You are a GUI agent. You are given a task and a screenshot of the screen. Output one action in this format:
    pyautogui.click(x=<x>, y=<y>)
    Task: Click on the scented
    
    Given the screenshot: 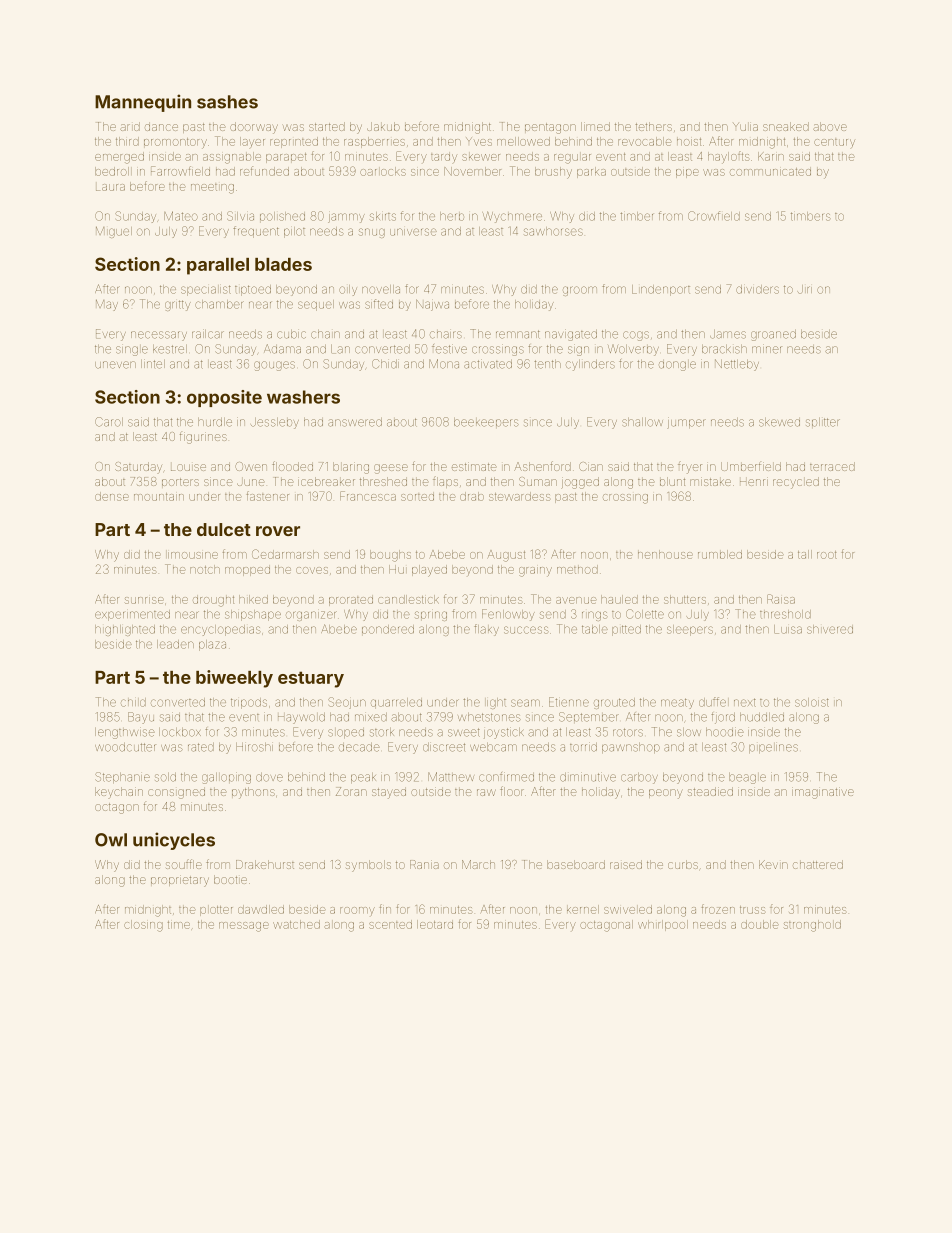 What is the action you would take?
    pyautogui.click(x=390, y=924)
